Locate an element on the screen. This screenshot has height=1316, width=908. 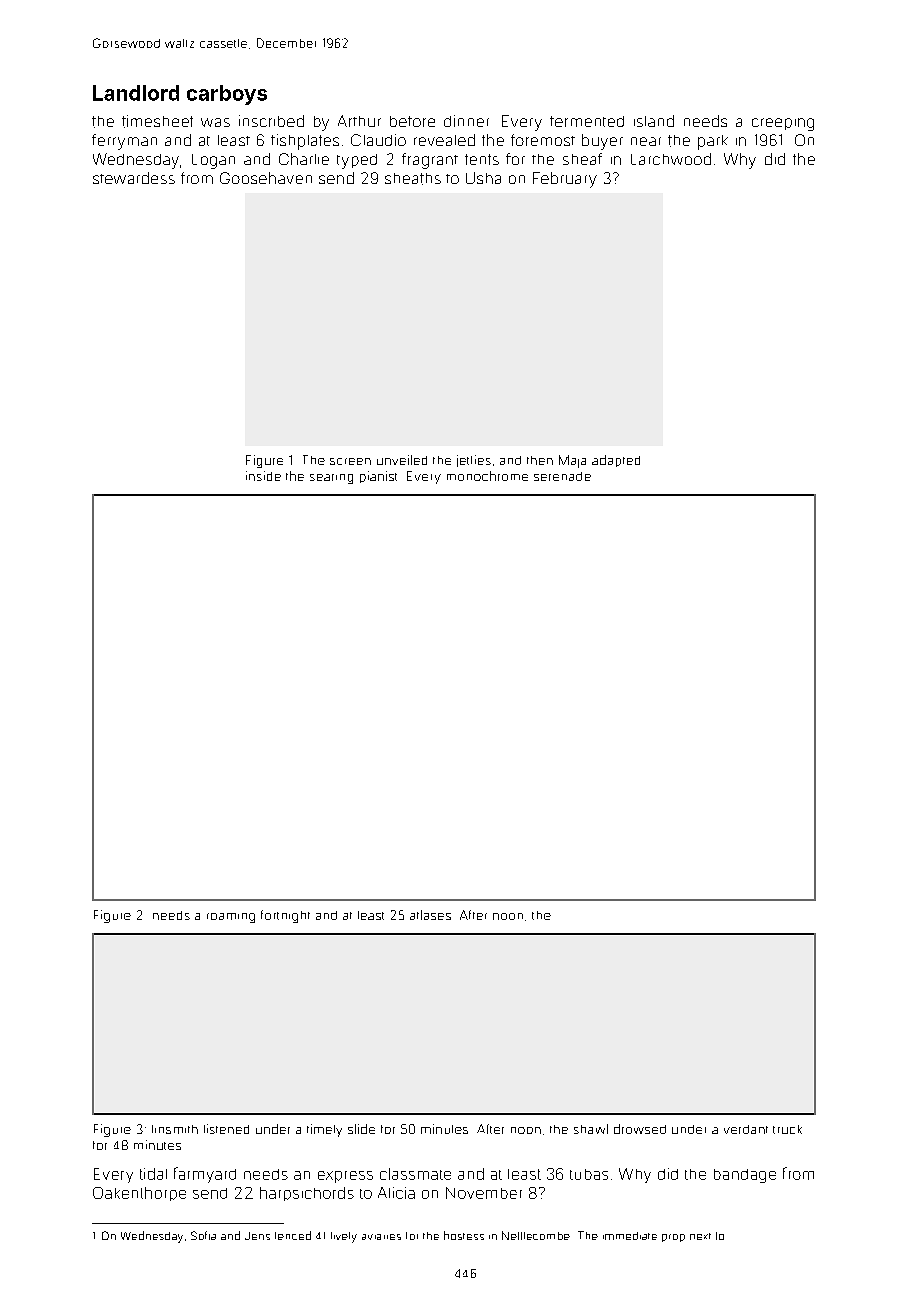
Oakenthorpe is located at coordinates (139, 1194).
